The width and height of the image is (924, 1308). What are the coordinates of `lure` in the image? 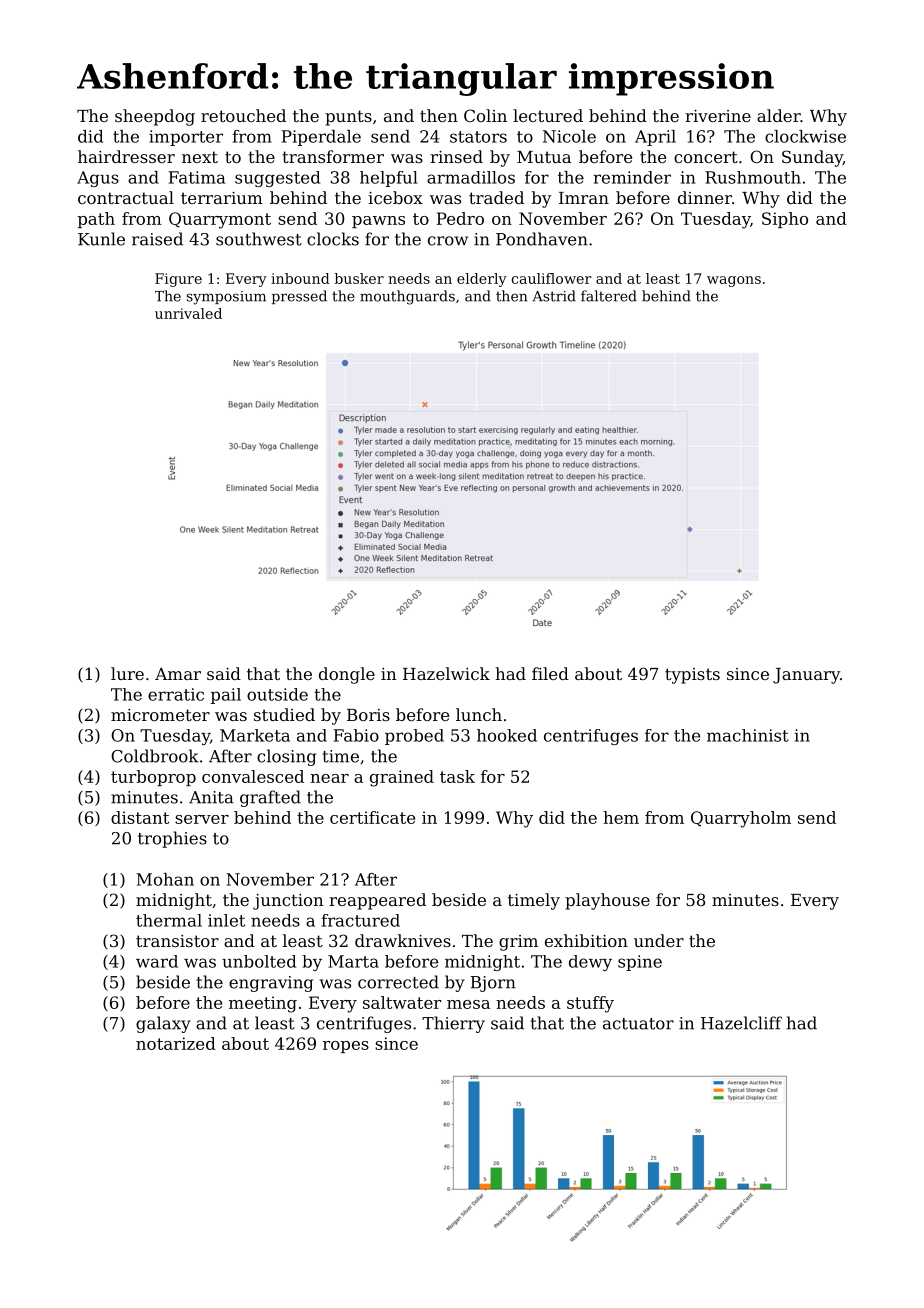 It's located at (127, 673).
